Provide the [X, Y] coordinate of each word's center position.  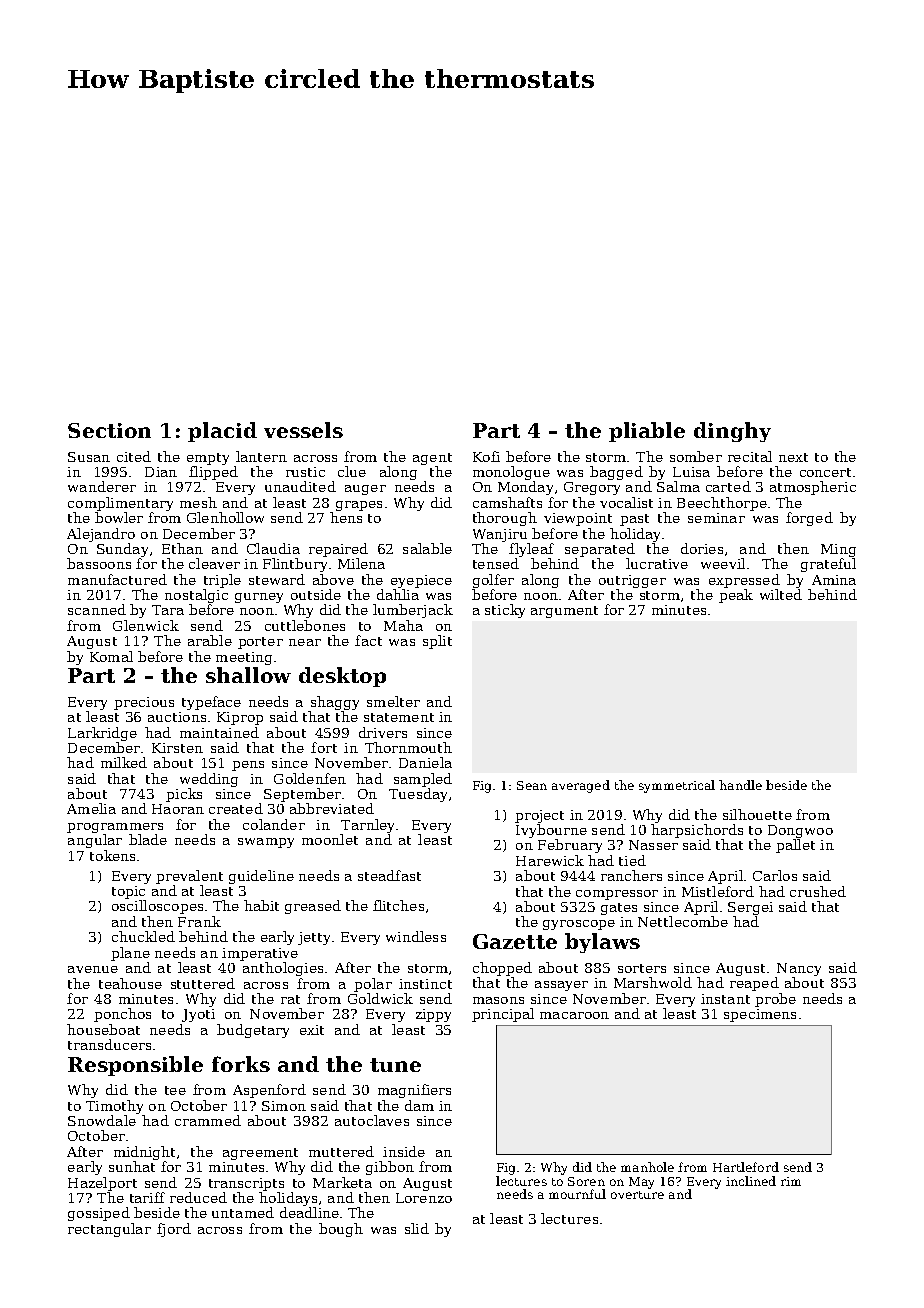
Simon [284, 1106]
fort [324, 747]
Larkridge [102, 734]
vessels [303, 430]
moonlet [330, 839]
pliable [647, 432]
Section [109, 430]
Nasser [653, 845]
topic [128, 892]
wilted [781, 594]
